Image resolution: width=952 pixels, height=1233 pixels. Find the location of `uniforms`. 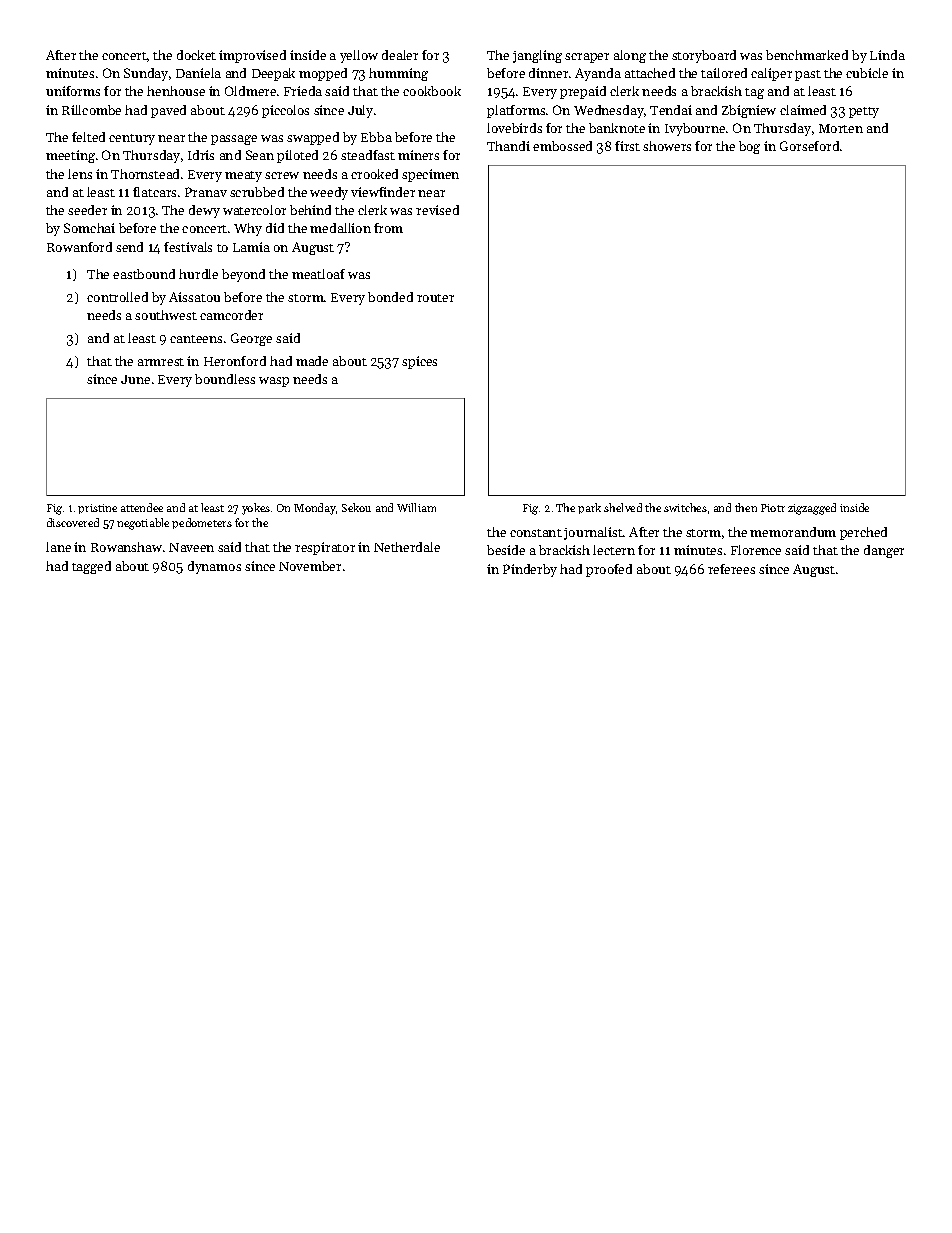

uniforms is located at coordinates (73, 91).
